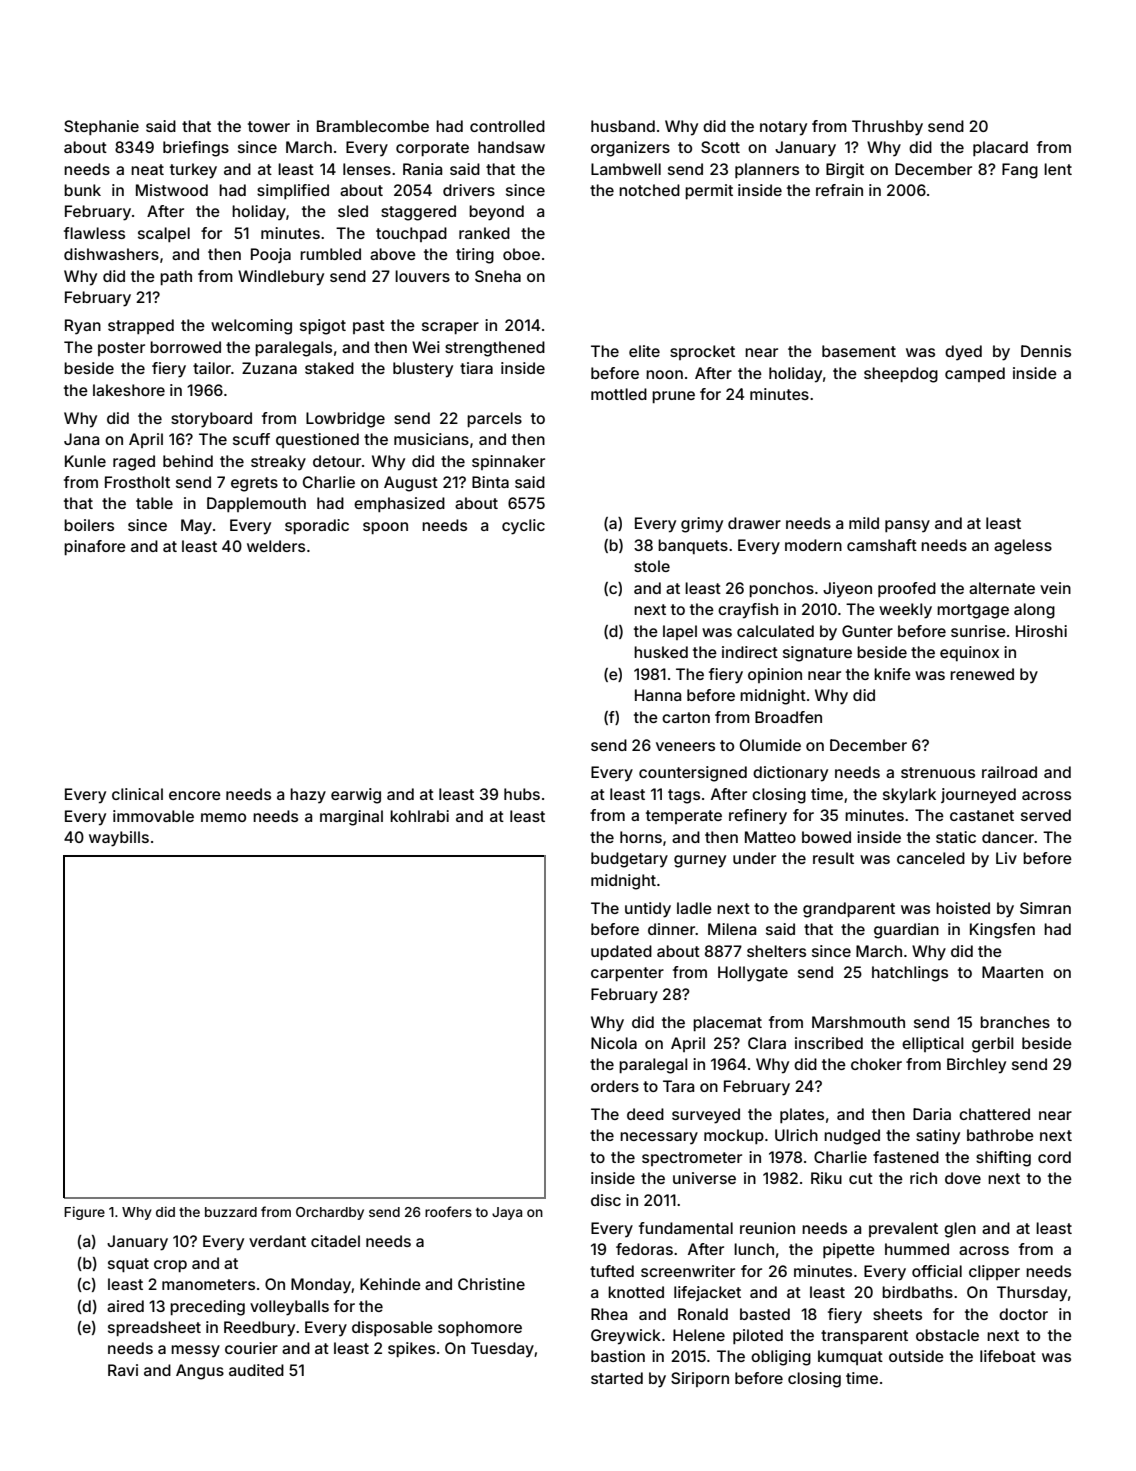 Image resolution: width=1136 pixels, height=1471 pixels. What do you see at coordinates (661, 652) in the page?
I see `husked` at bounding box center [661, 652].
